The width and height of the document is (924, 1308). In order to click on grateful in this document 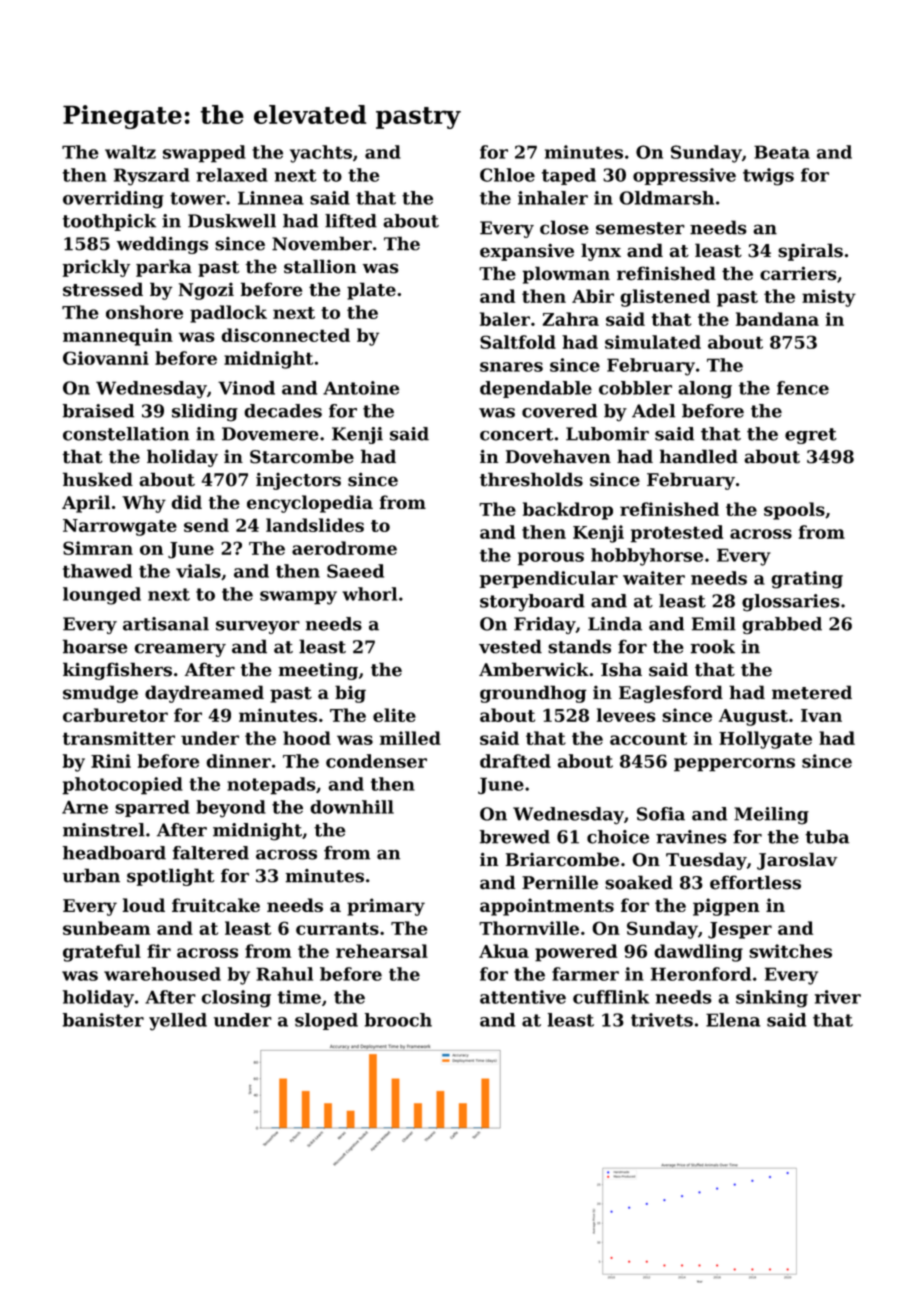, I will do `click(102, 953)`.
